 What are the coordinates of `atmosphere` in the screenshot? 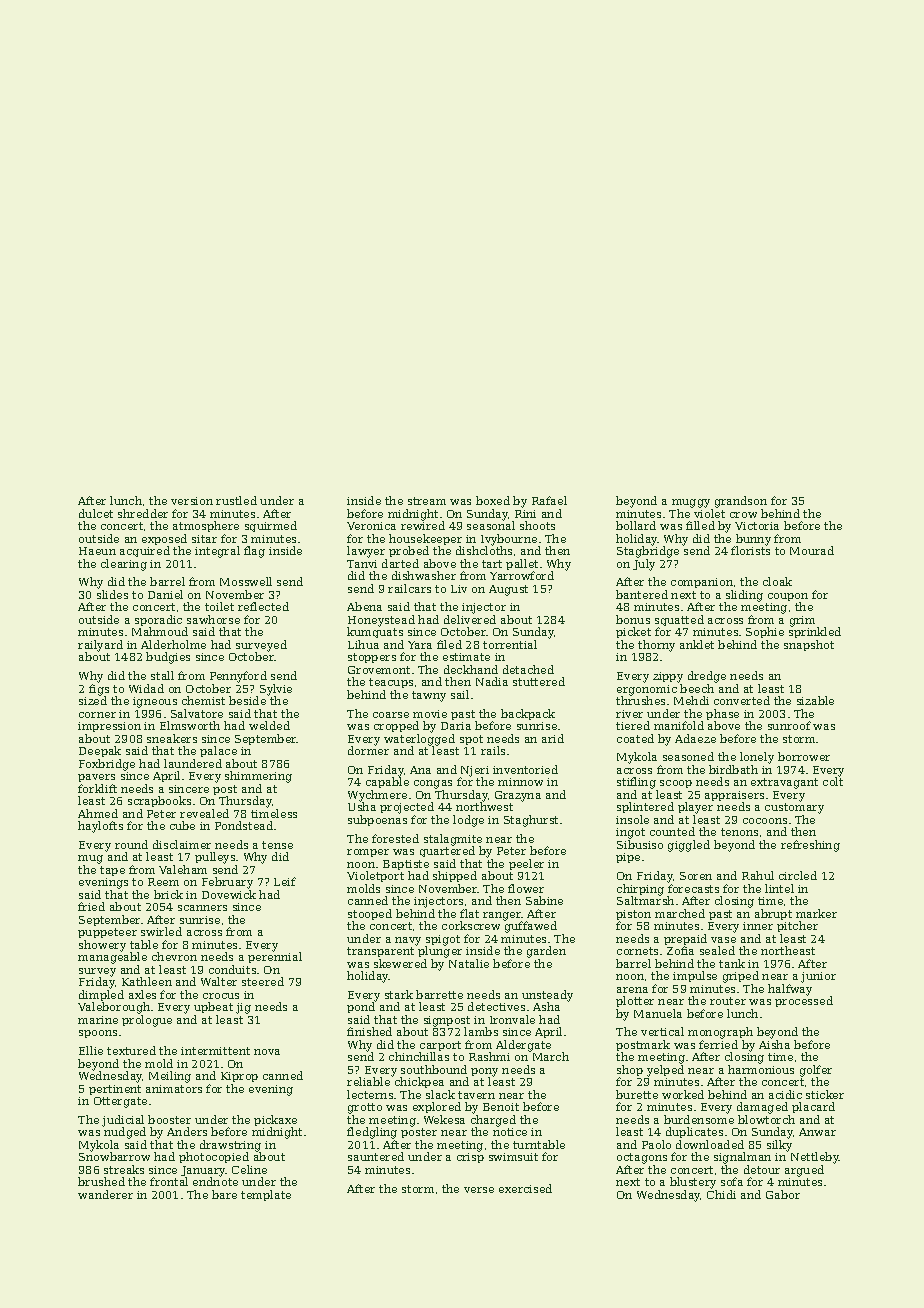 It's located at (206, 526).
